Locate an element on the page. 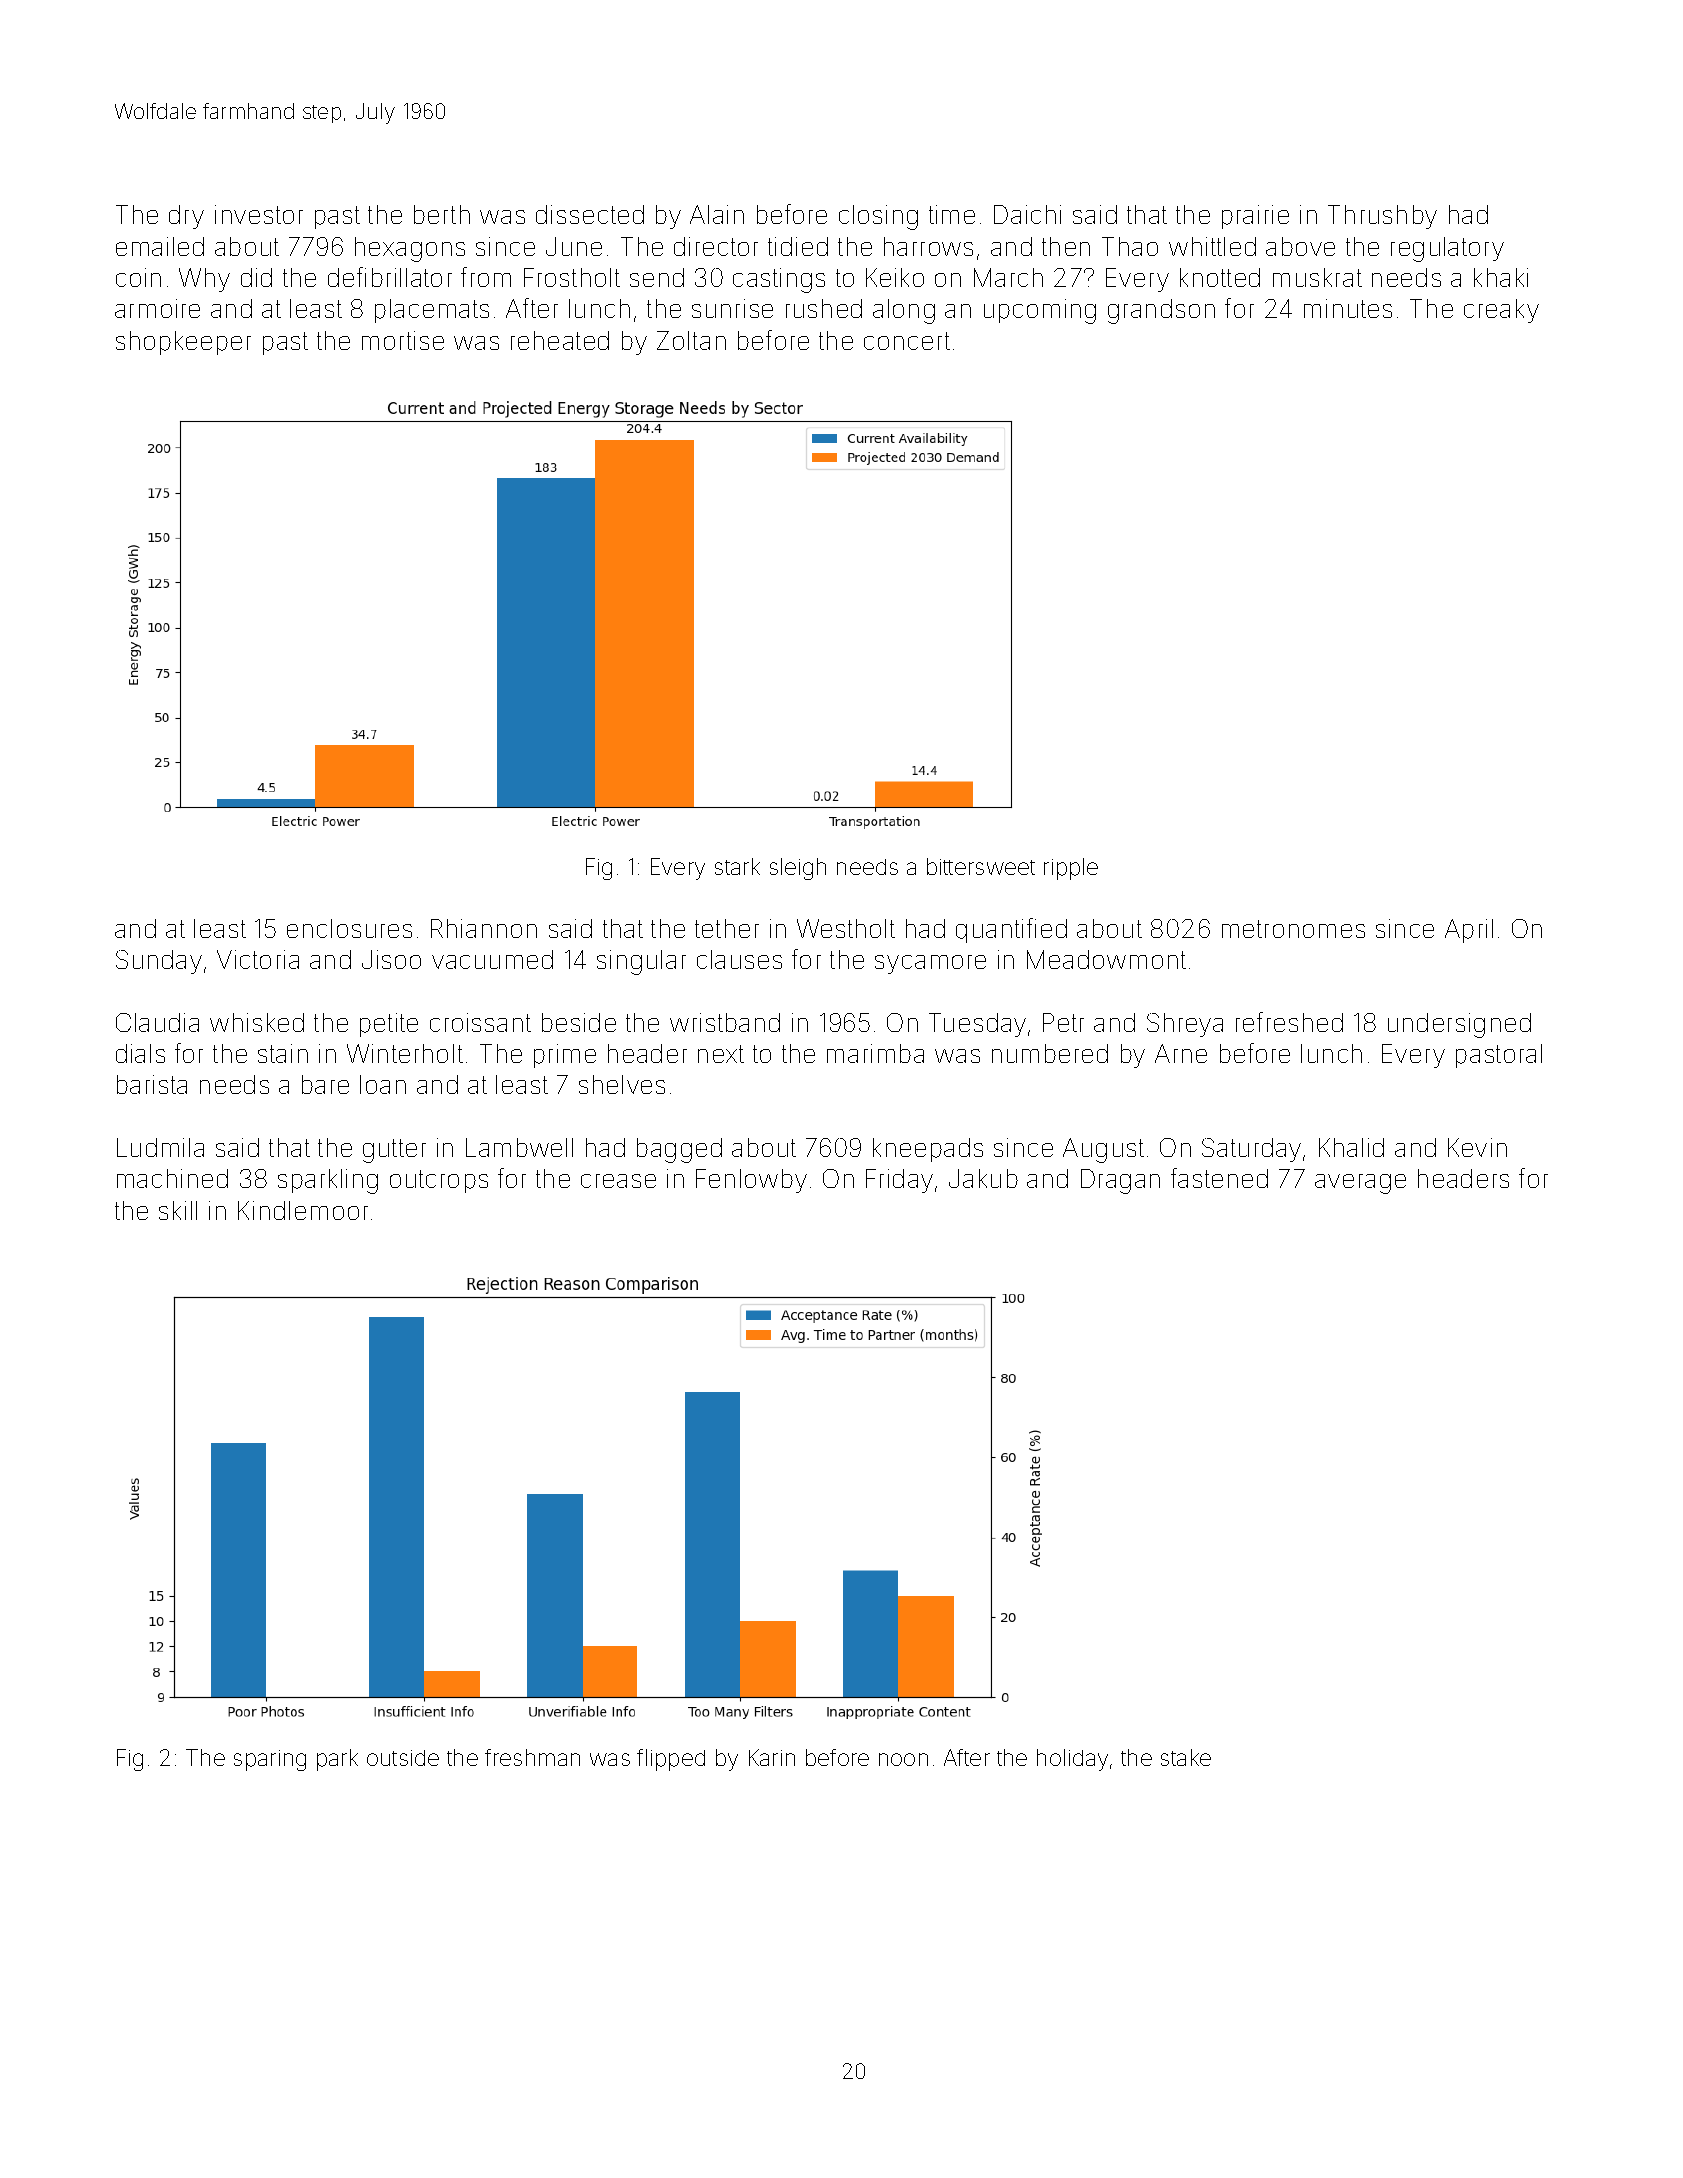 The height and width of the document is (2178, 1683). Shreya is located at coordinates (1185, 1025).
